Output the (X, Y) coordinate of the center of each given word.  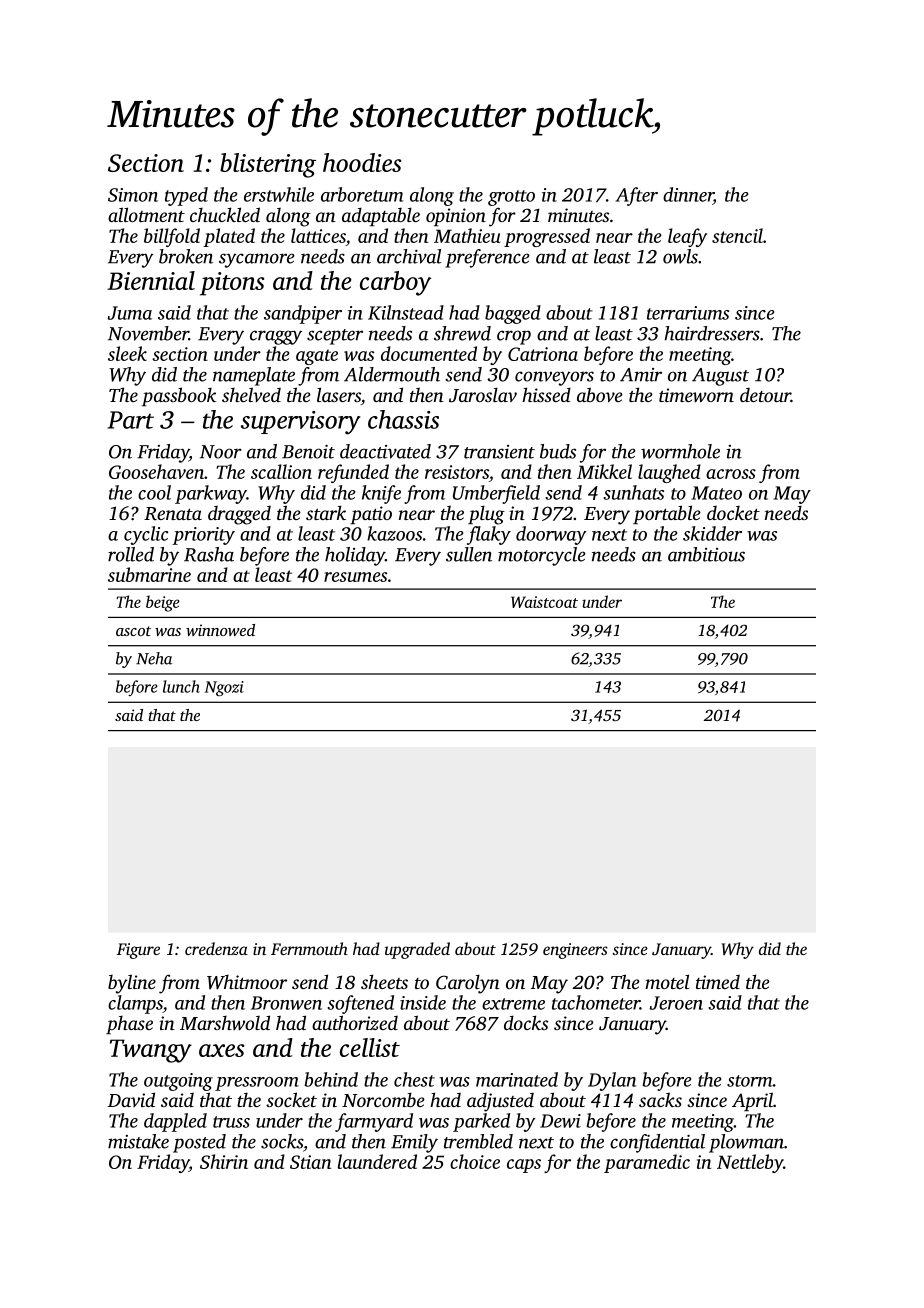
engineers (575, 951)
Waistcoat (544, 602)
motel (667, 981)
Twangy (151, 1051)
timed (718, 982)
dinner (688, 195)
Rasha (209, 554)
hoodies (362, 162)
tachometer (596, 1002)
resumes (355, 577)
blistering (268, 165)
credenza (216, 948)
